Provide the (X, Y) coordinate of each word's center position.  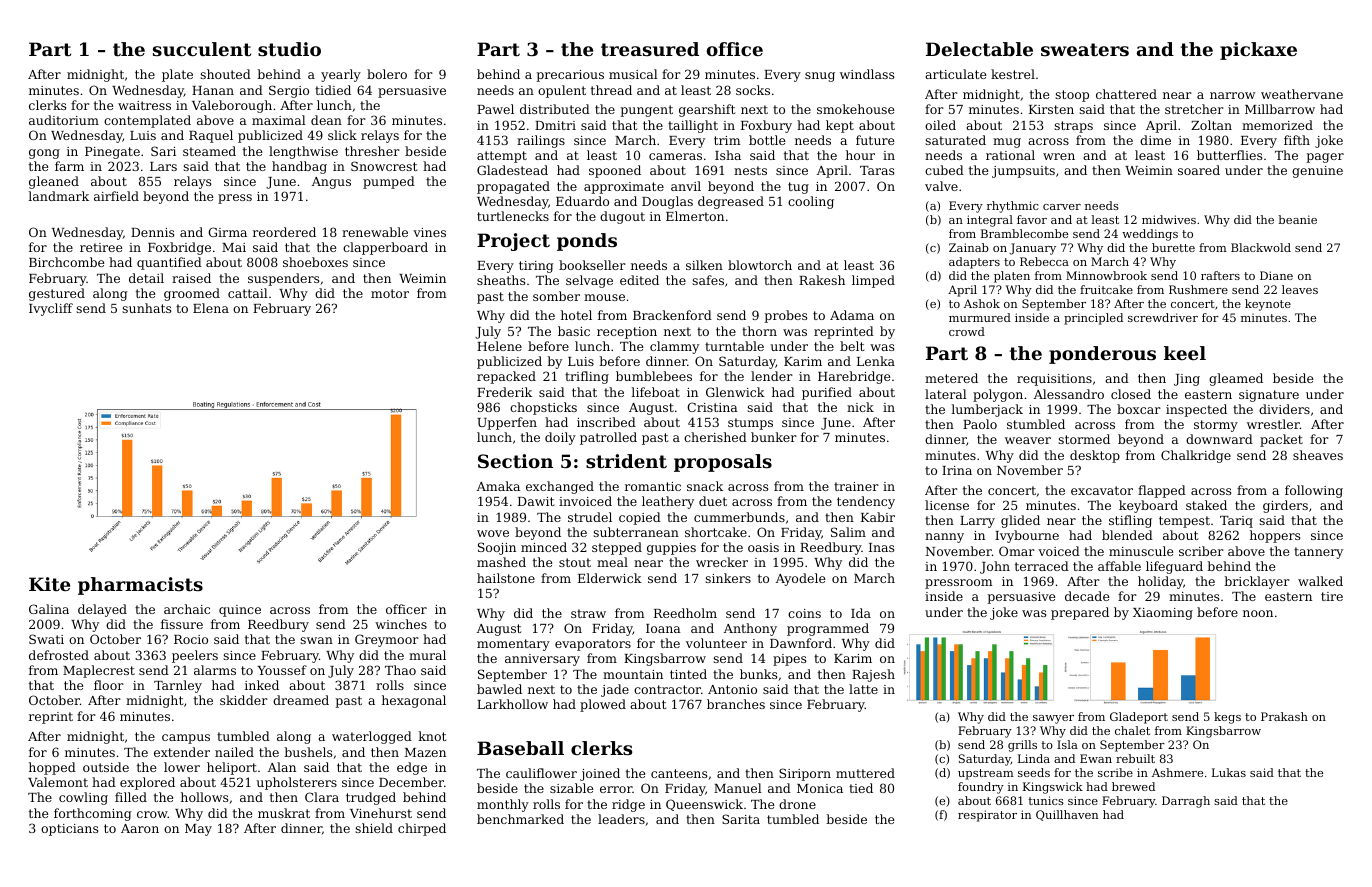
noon (1258, 613)
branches (736, 704)
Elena (211, 308)
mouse (604, 297)
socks (753, 90)
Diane (1276, 275)
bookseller (592, 265)
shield (374, 828)
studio (289, 49)
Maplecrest (99, 671)
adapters (974, 263)
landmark (58, 196)
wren (1059, 156)
